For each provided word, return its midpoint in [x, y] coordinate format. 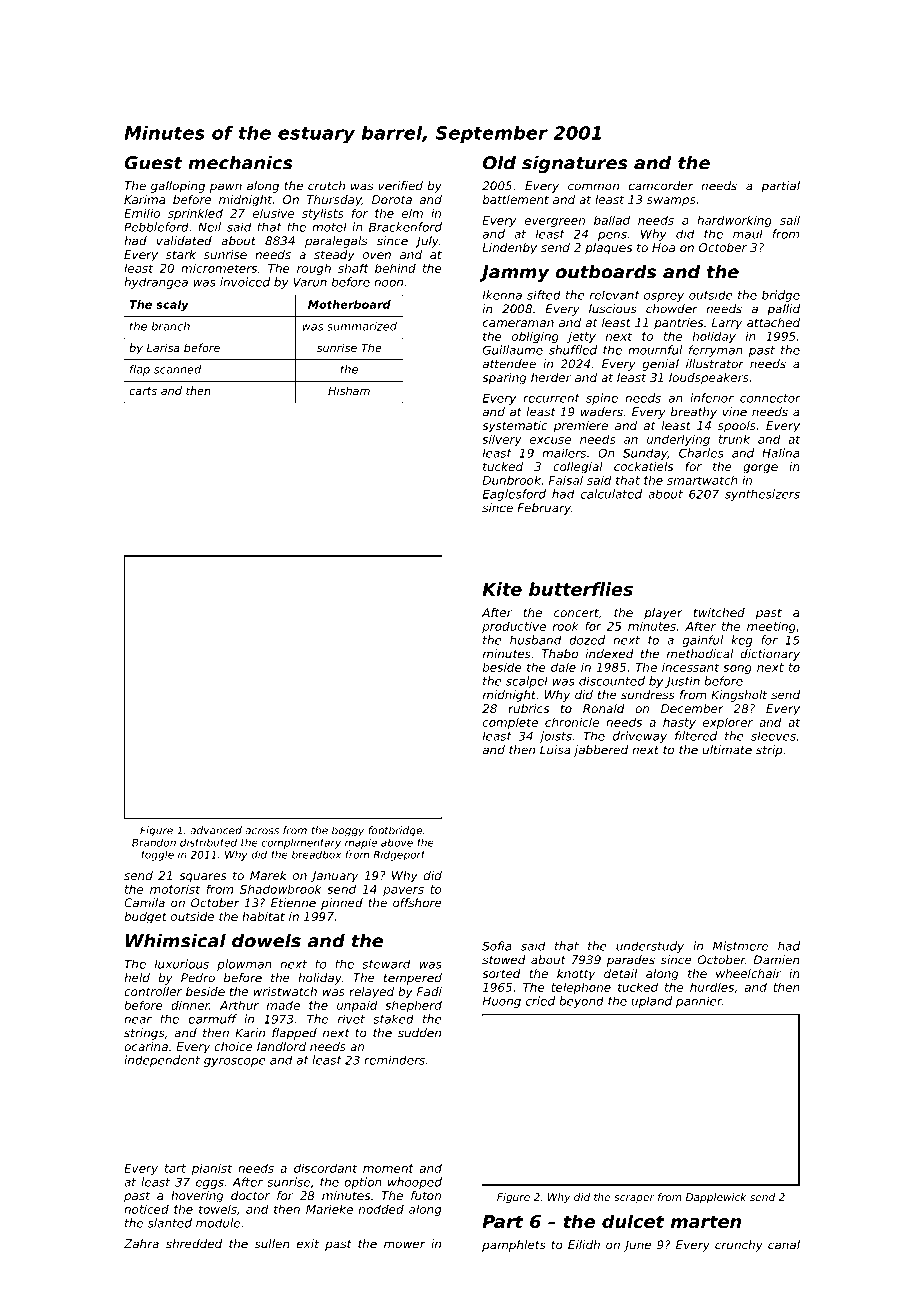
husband [535, 640]
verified [400, 186]
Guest [153, 163]
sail [790, 220]
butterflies [581, 589]
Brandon [154, 842]
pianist [212, 1169]
